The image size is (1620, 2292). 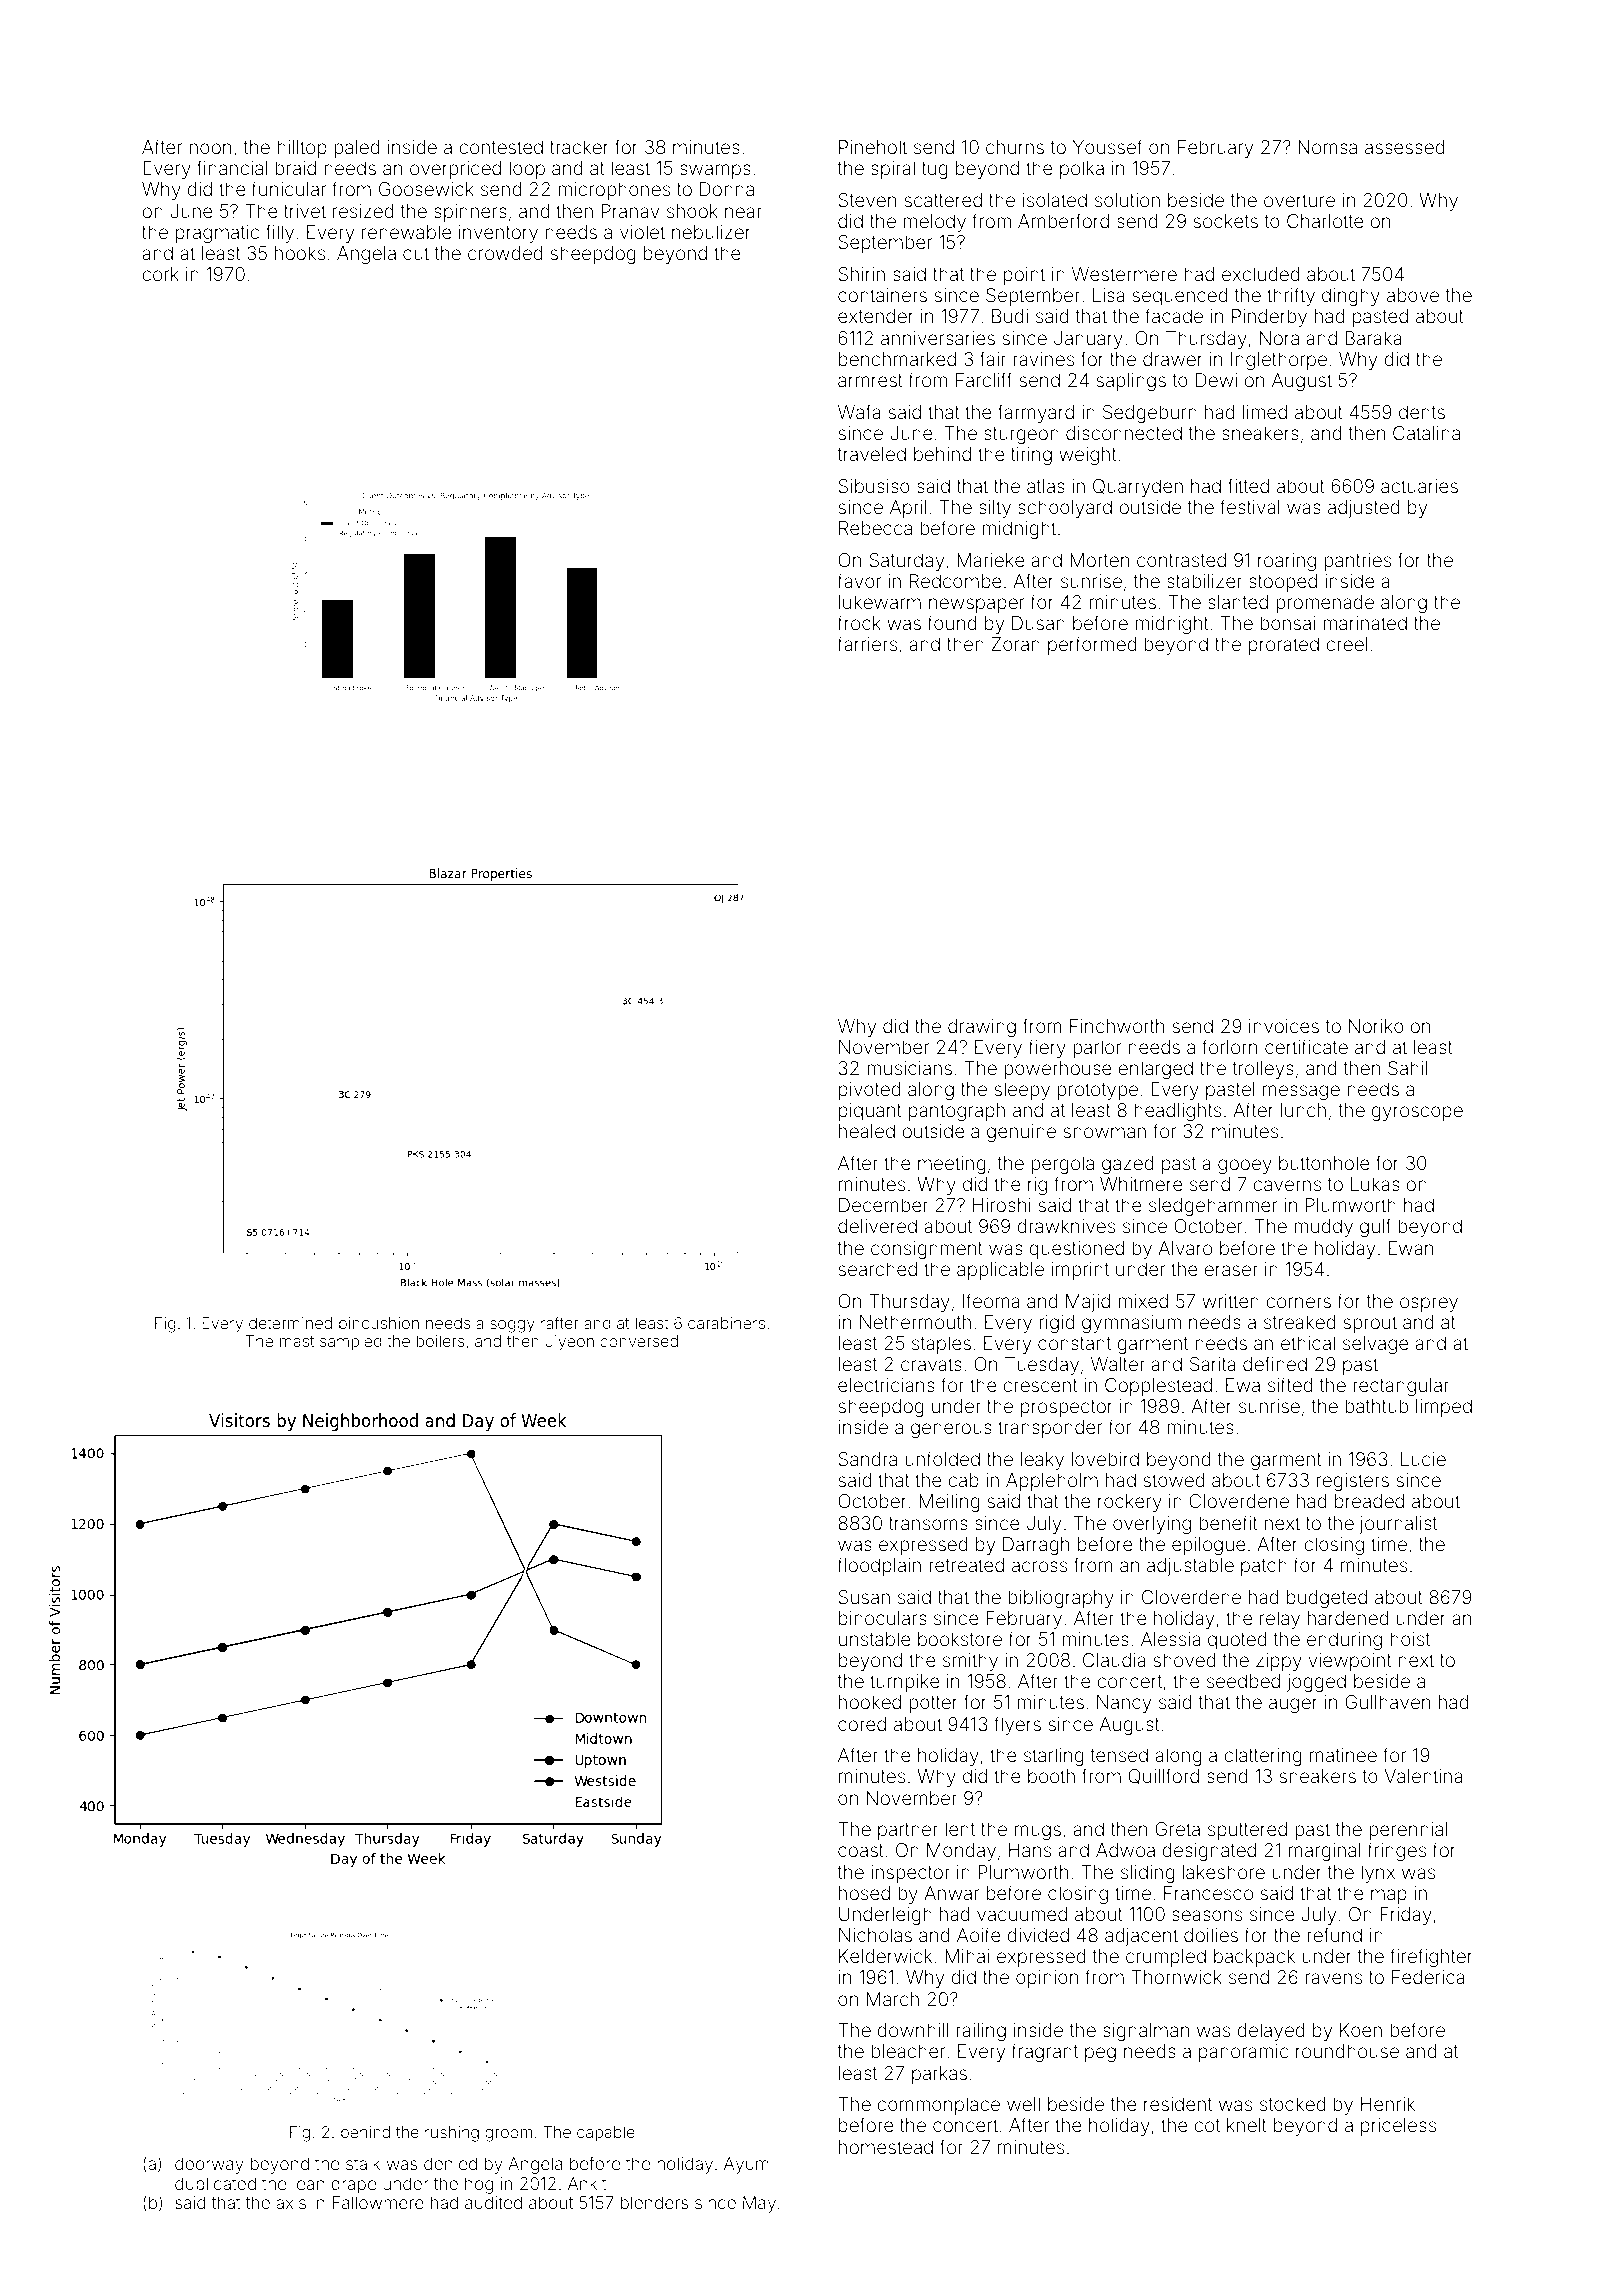 I want to click on priceless, so click(x=1398, y=2127).
